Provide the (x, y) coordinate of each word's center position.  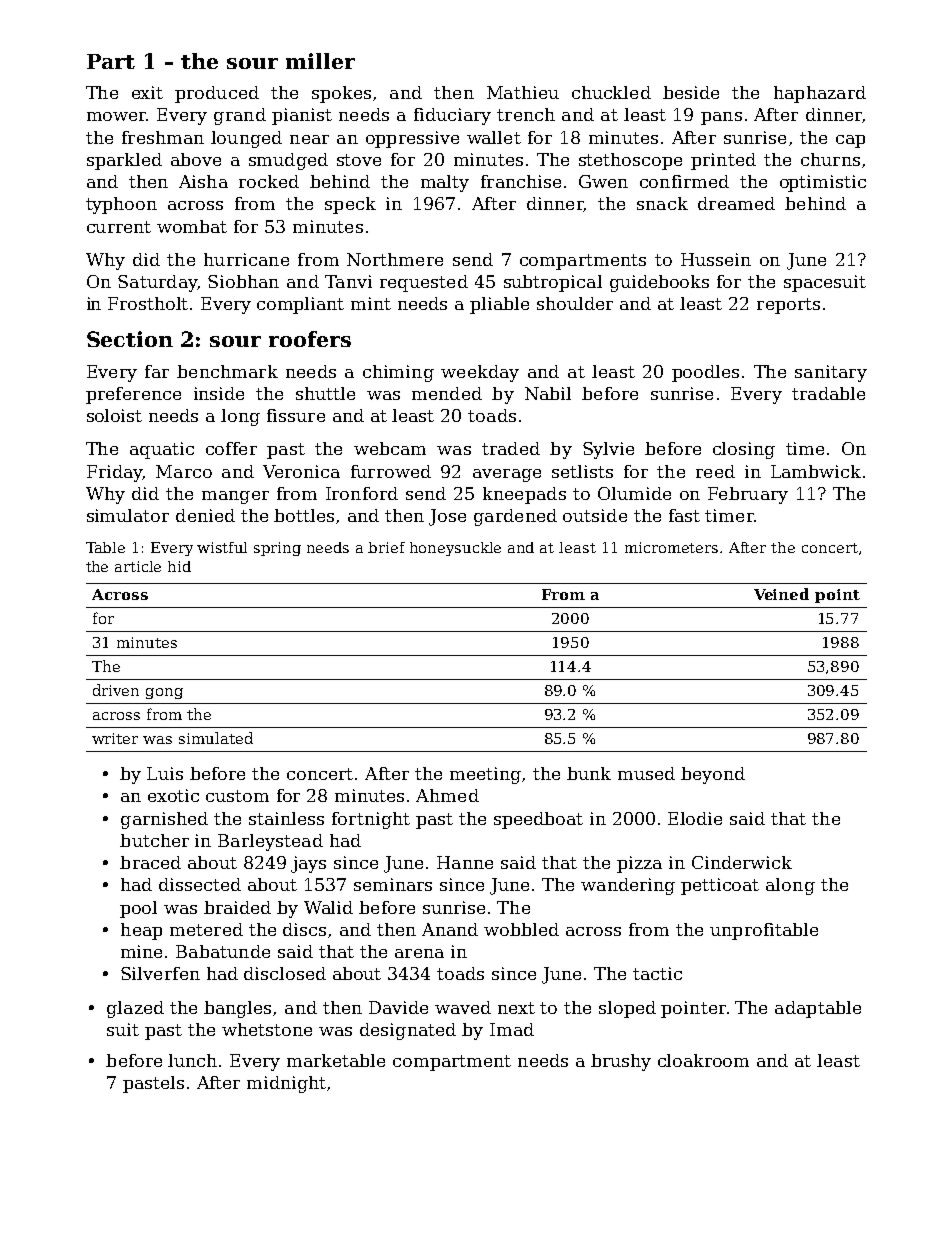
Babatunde (223, 951)
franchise (521, 181)
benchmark (227, 371)
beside (691, 92)
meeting (485, 775)
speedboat (538, 820)
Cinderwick (742, 862)
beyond (713, 775)
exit (147, 92)
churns (830, 159)
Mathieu (523, 92)
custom (237, 796)
